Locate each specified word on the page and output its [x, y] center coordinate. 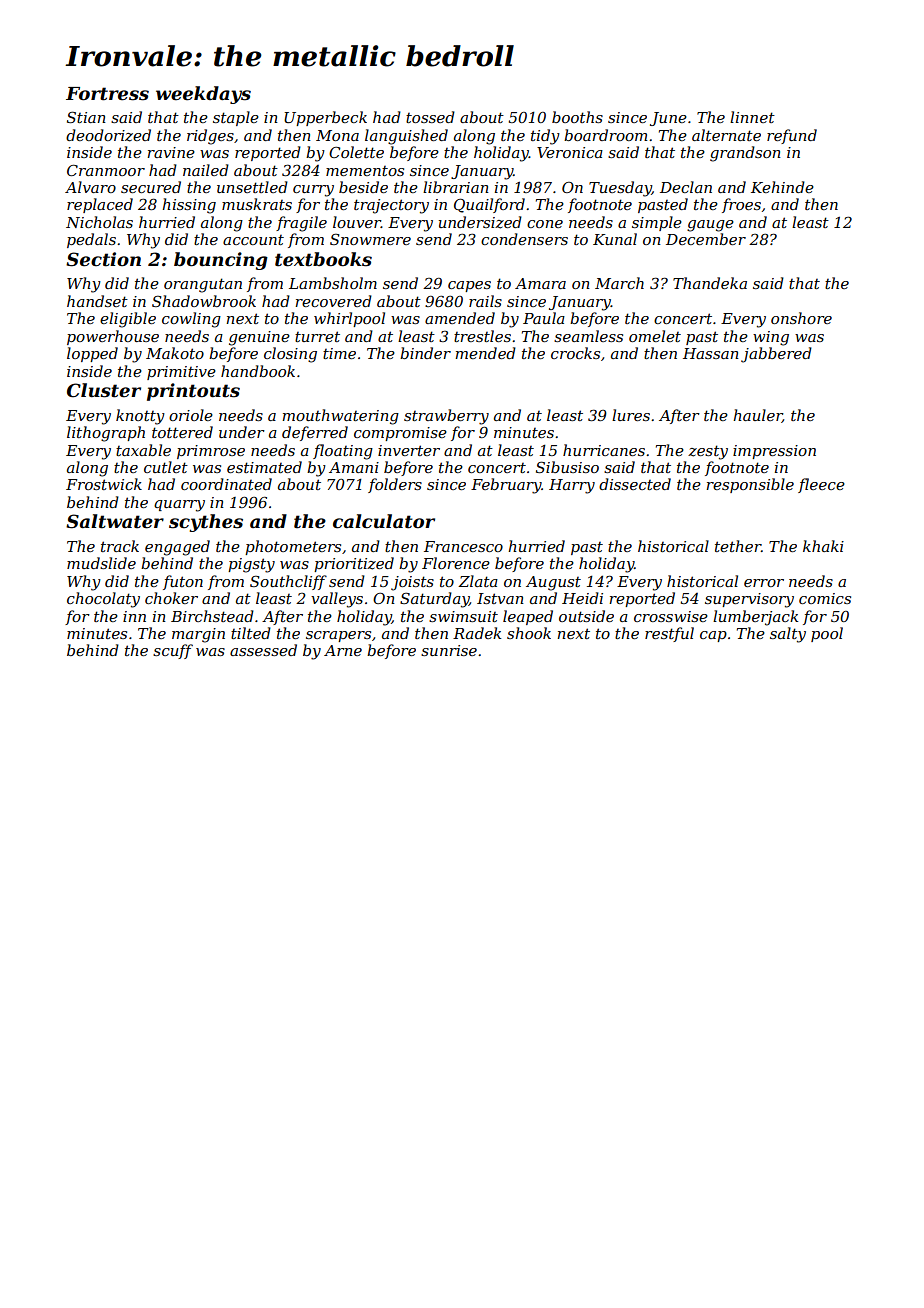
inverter [409, 450]
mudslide [101, 563]
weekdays [203, 95]
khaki [823, 546]
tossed [430, 117]
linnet [752, 117]
